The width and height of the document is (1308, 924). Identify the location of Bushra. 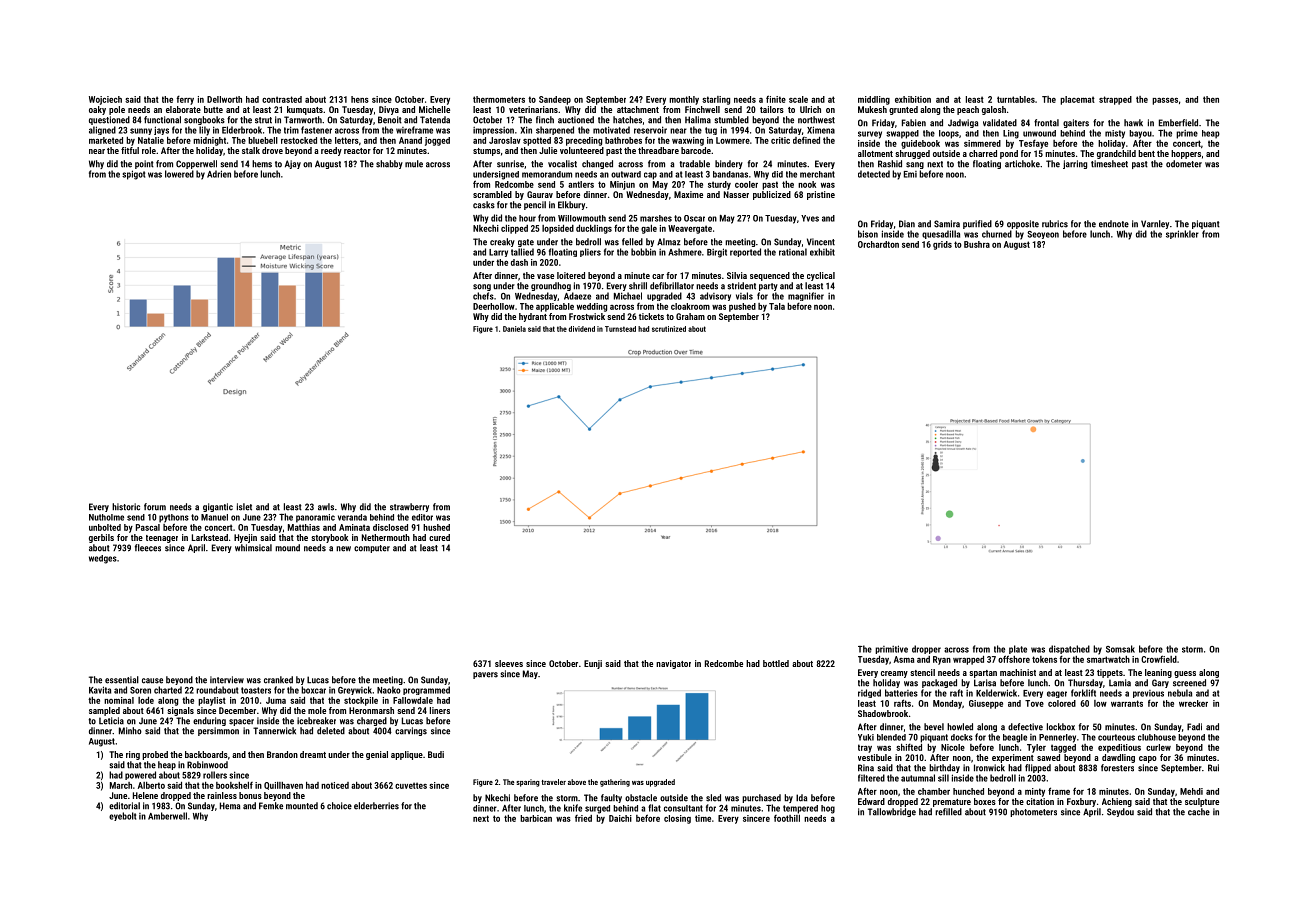
(977, 244).
